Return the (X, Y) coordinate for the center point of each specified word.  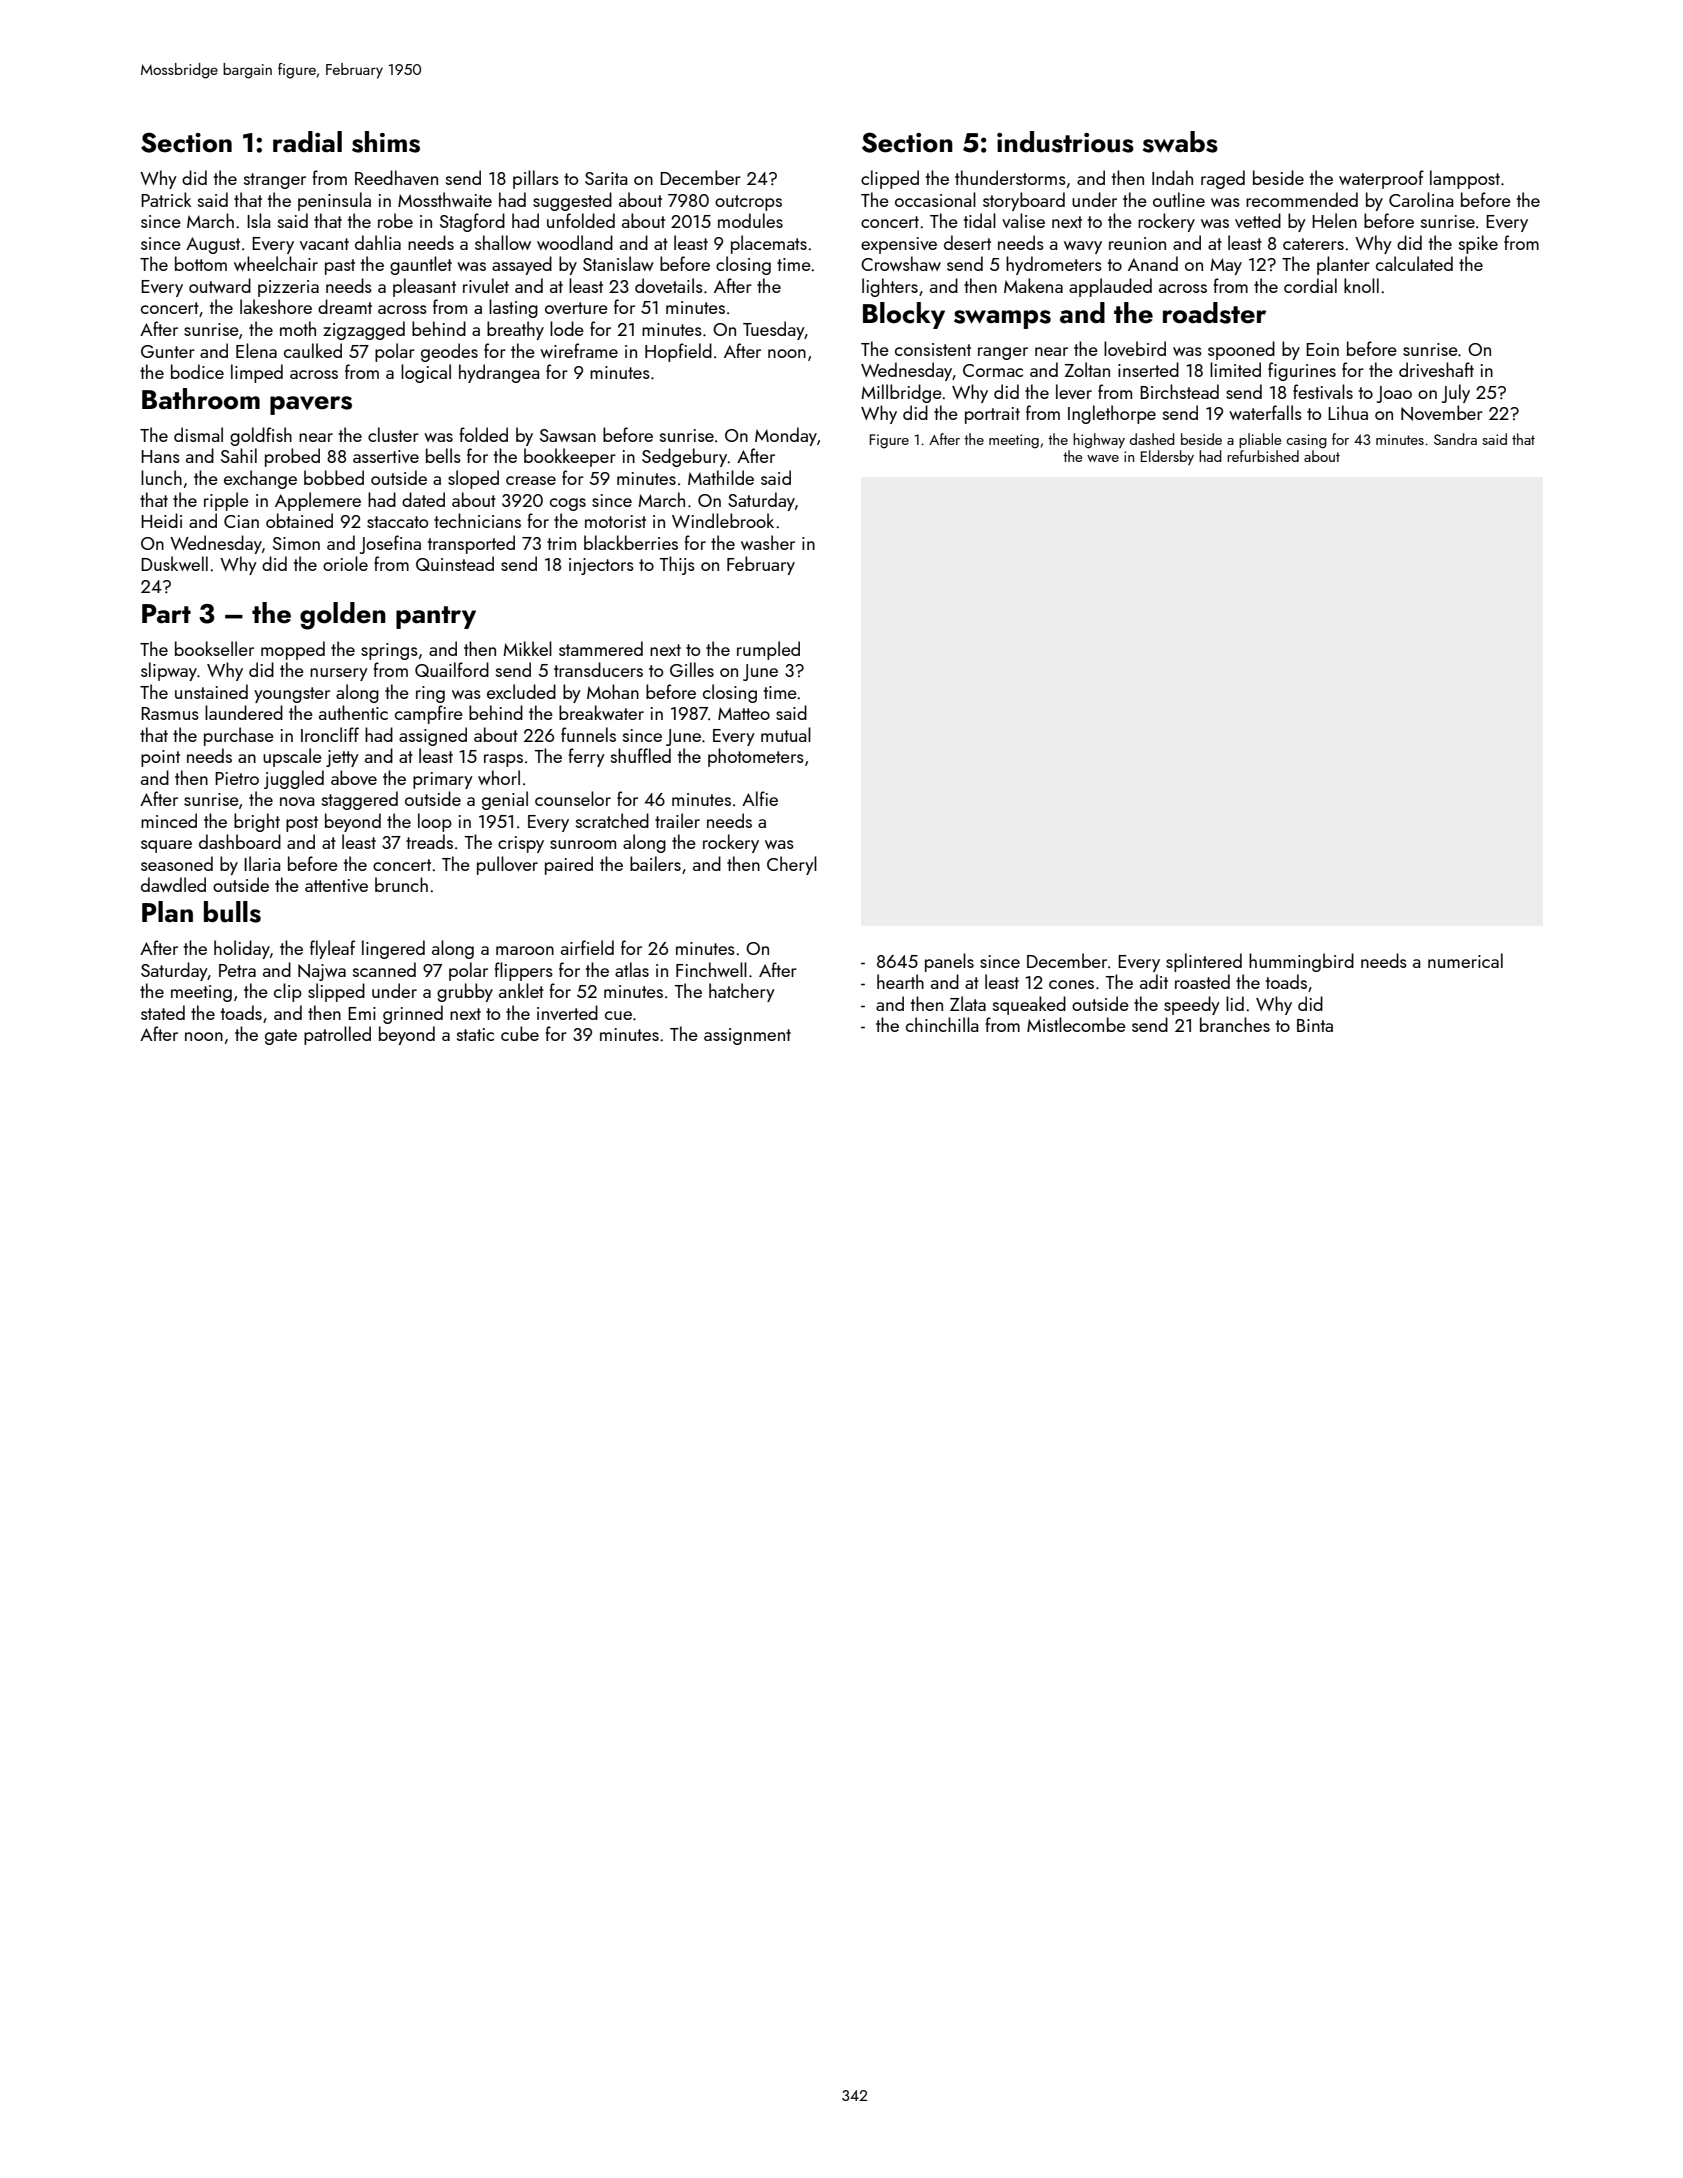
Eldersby (1167, 458)
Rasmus (170, 713)
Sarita (606, 178)
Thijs (677, 565)
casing (1306, 441)
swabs (1180, 142)
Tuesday (774, 330)
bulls (232, 912)
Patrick (166, 199)
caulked (313, 350)
